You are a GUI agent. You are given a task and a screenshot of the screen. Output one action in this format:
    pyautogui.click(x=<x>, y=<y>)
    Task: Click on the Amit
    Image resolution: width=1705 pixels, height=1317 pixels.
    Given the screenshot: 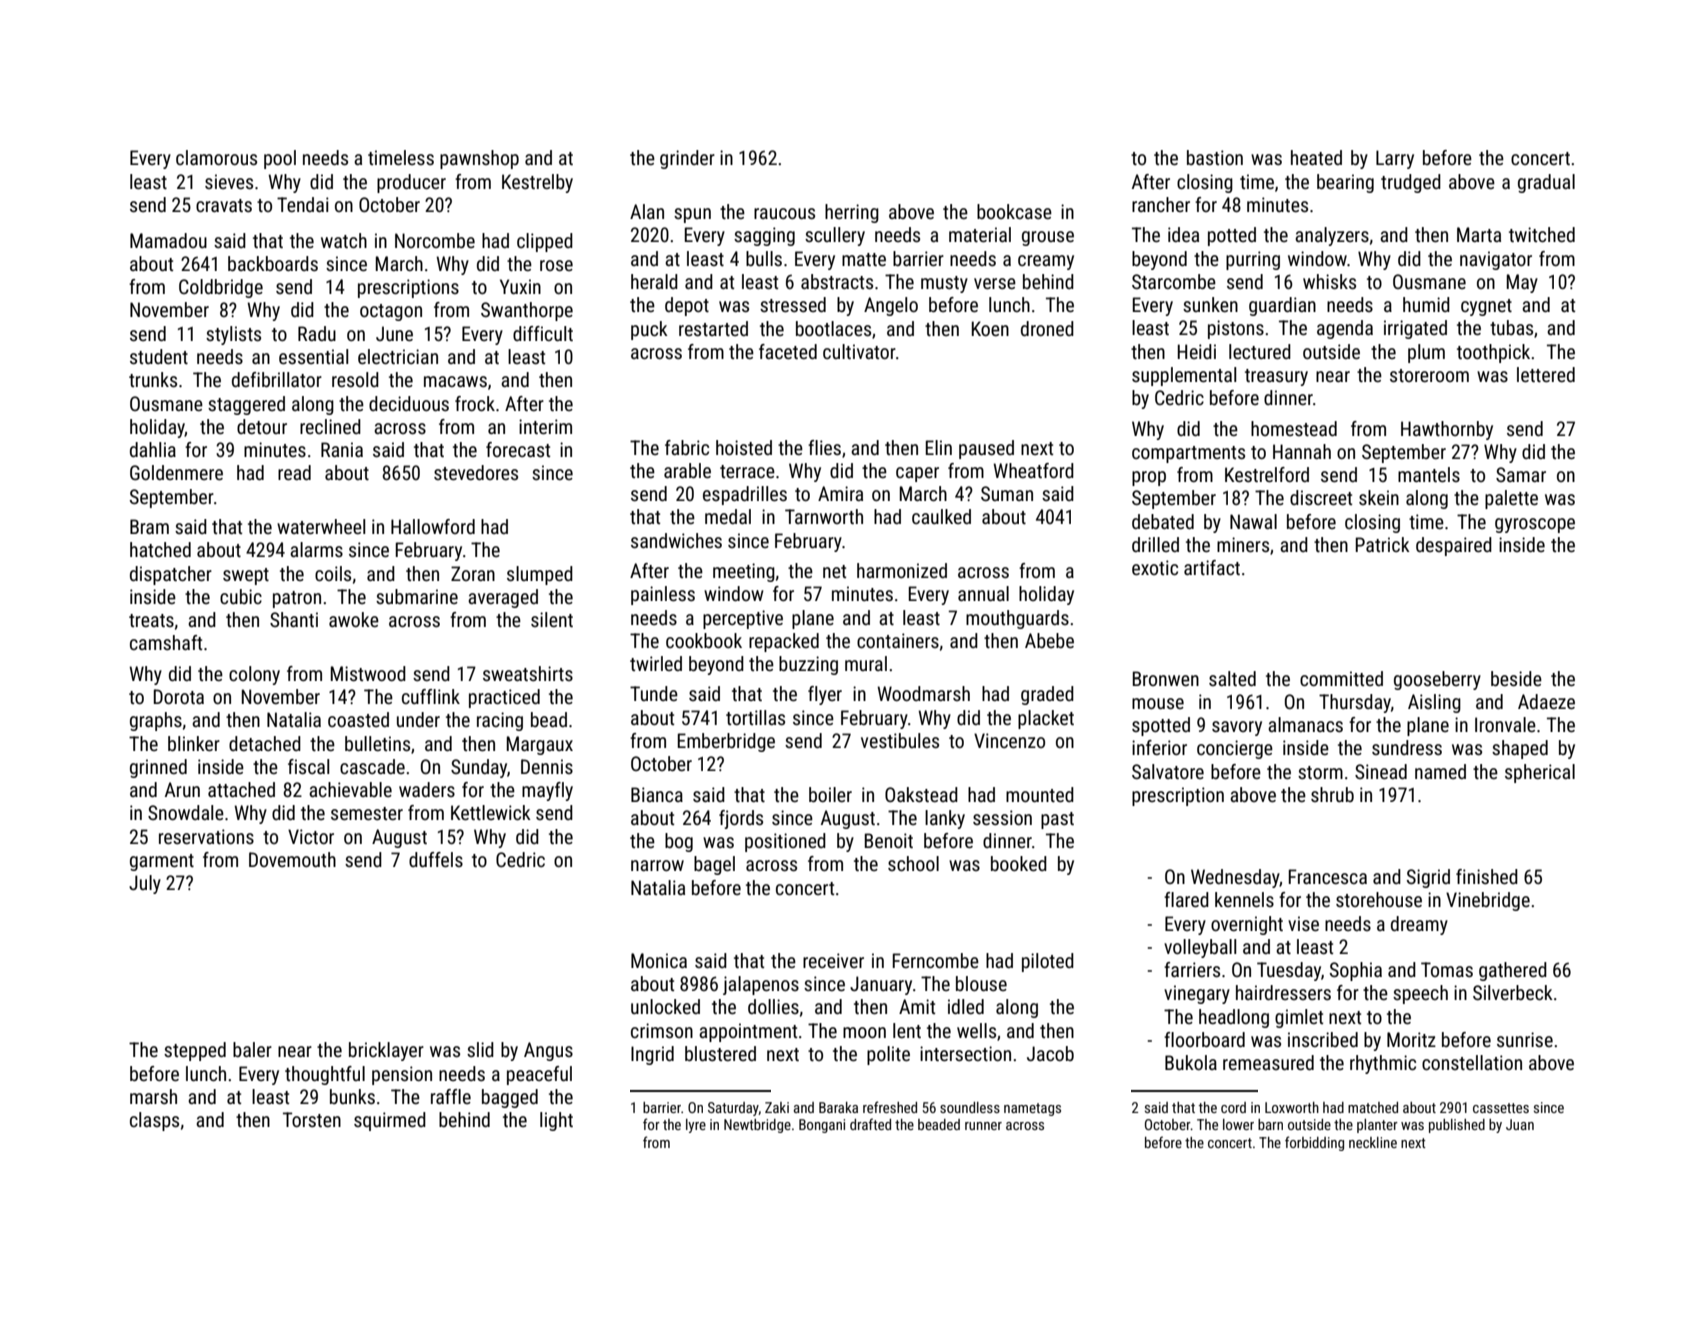 What is the action you would take?
    pyautogui.click(x=917, y=1006)
